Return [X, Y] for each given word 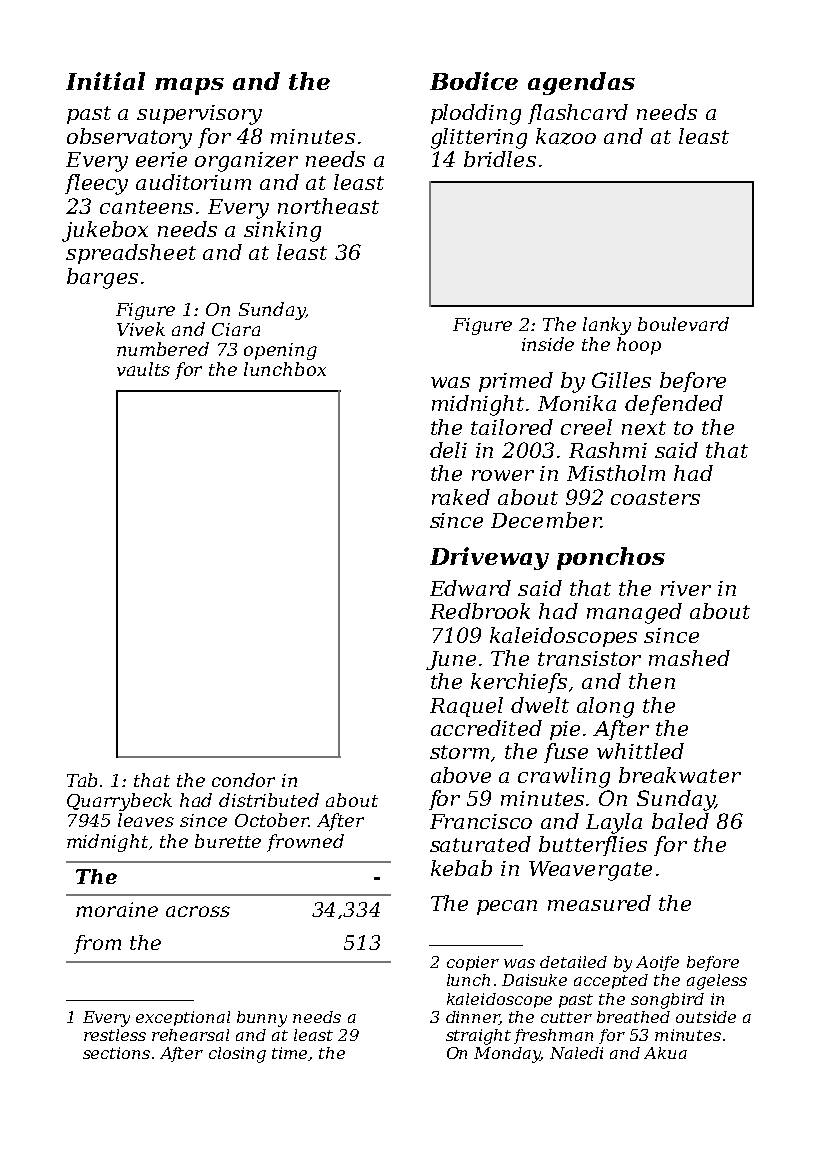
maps [189, 86]
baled [680, 821]
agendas [581, 83]
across [198, 911]
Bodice [474, 81]
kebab [461, 868]
